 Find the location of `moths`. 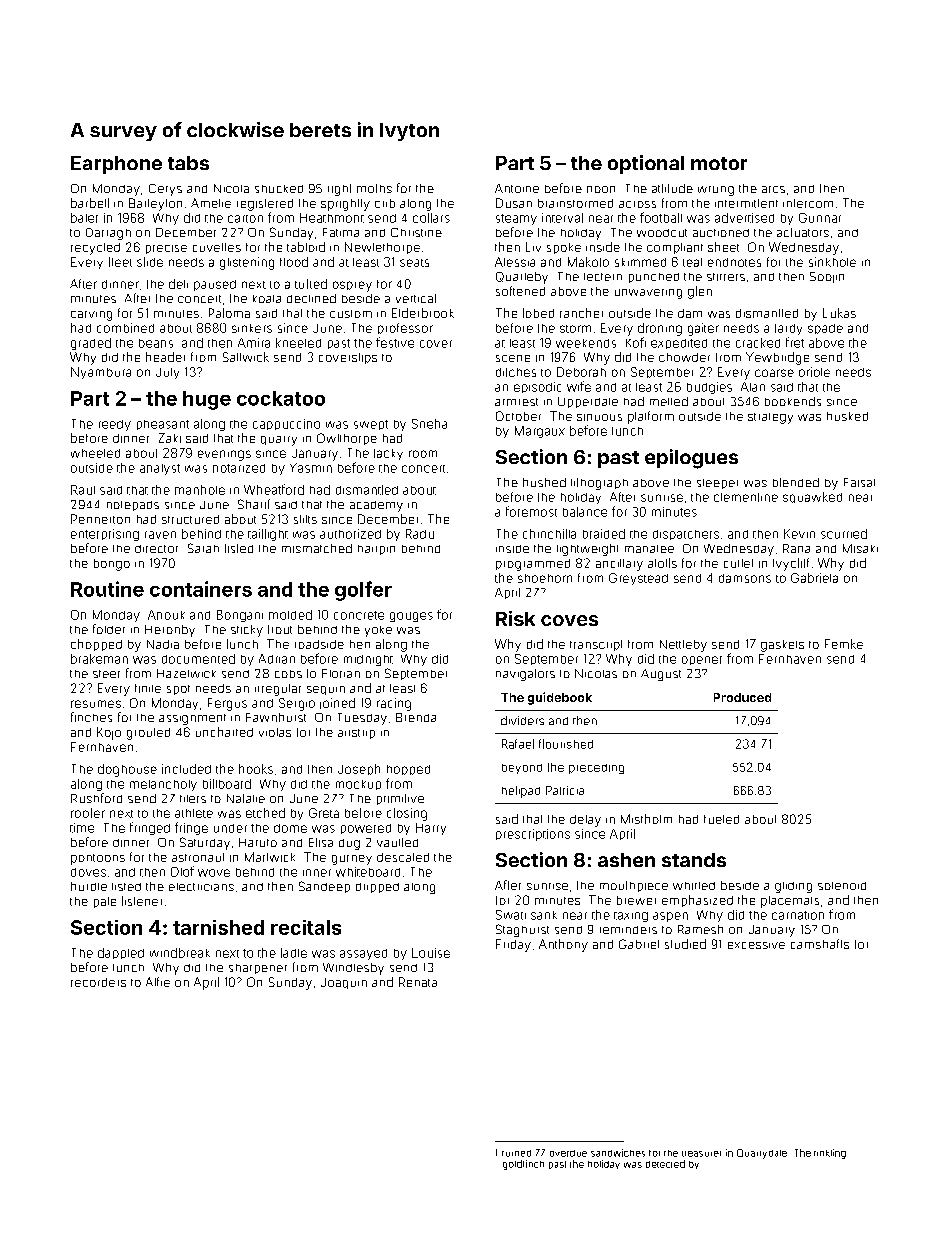

moths is located at coordinates (374, 188).
